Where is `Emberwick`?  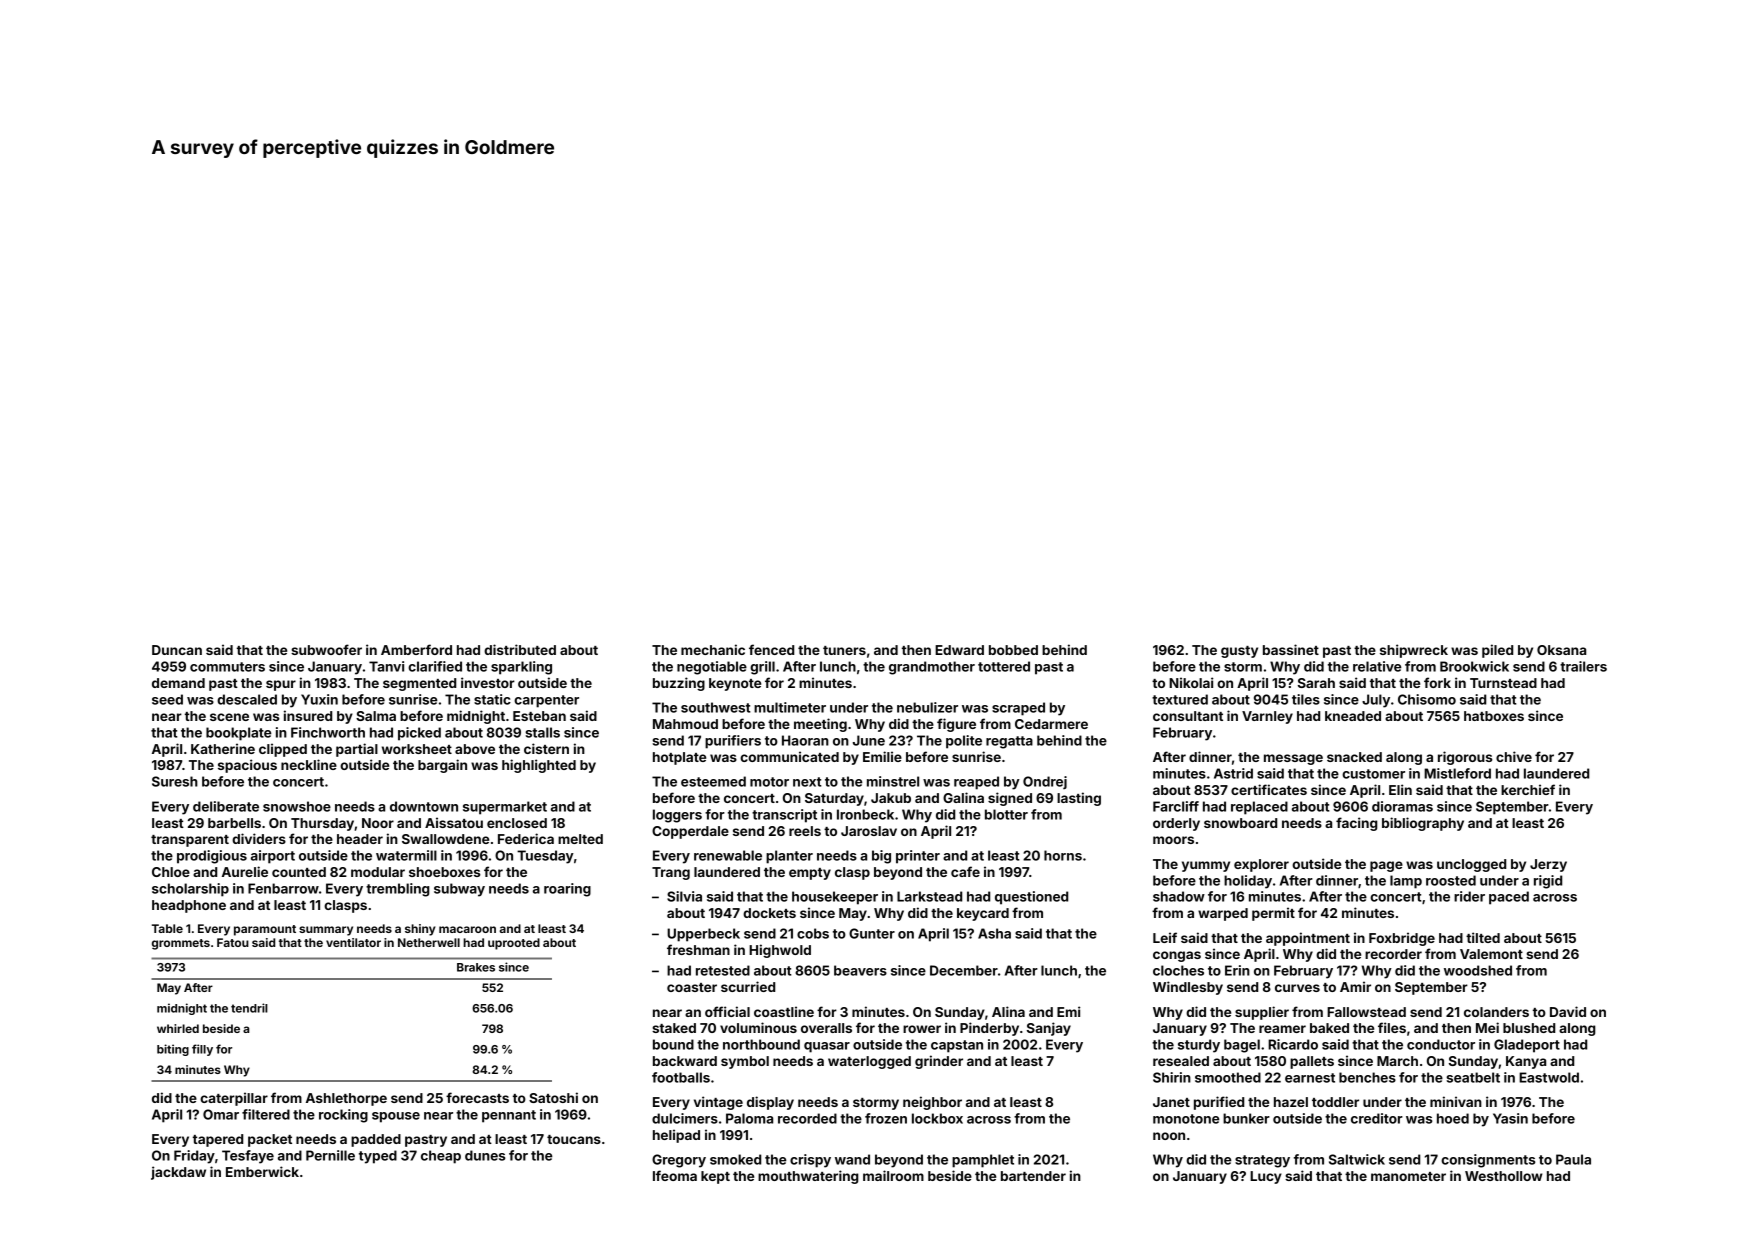 Emberwick is located at coordinates (262, 1171).
